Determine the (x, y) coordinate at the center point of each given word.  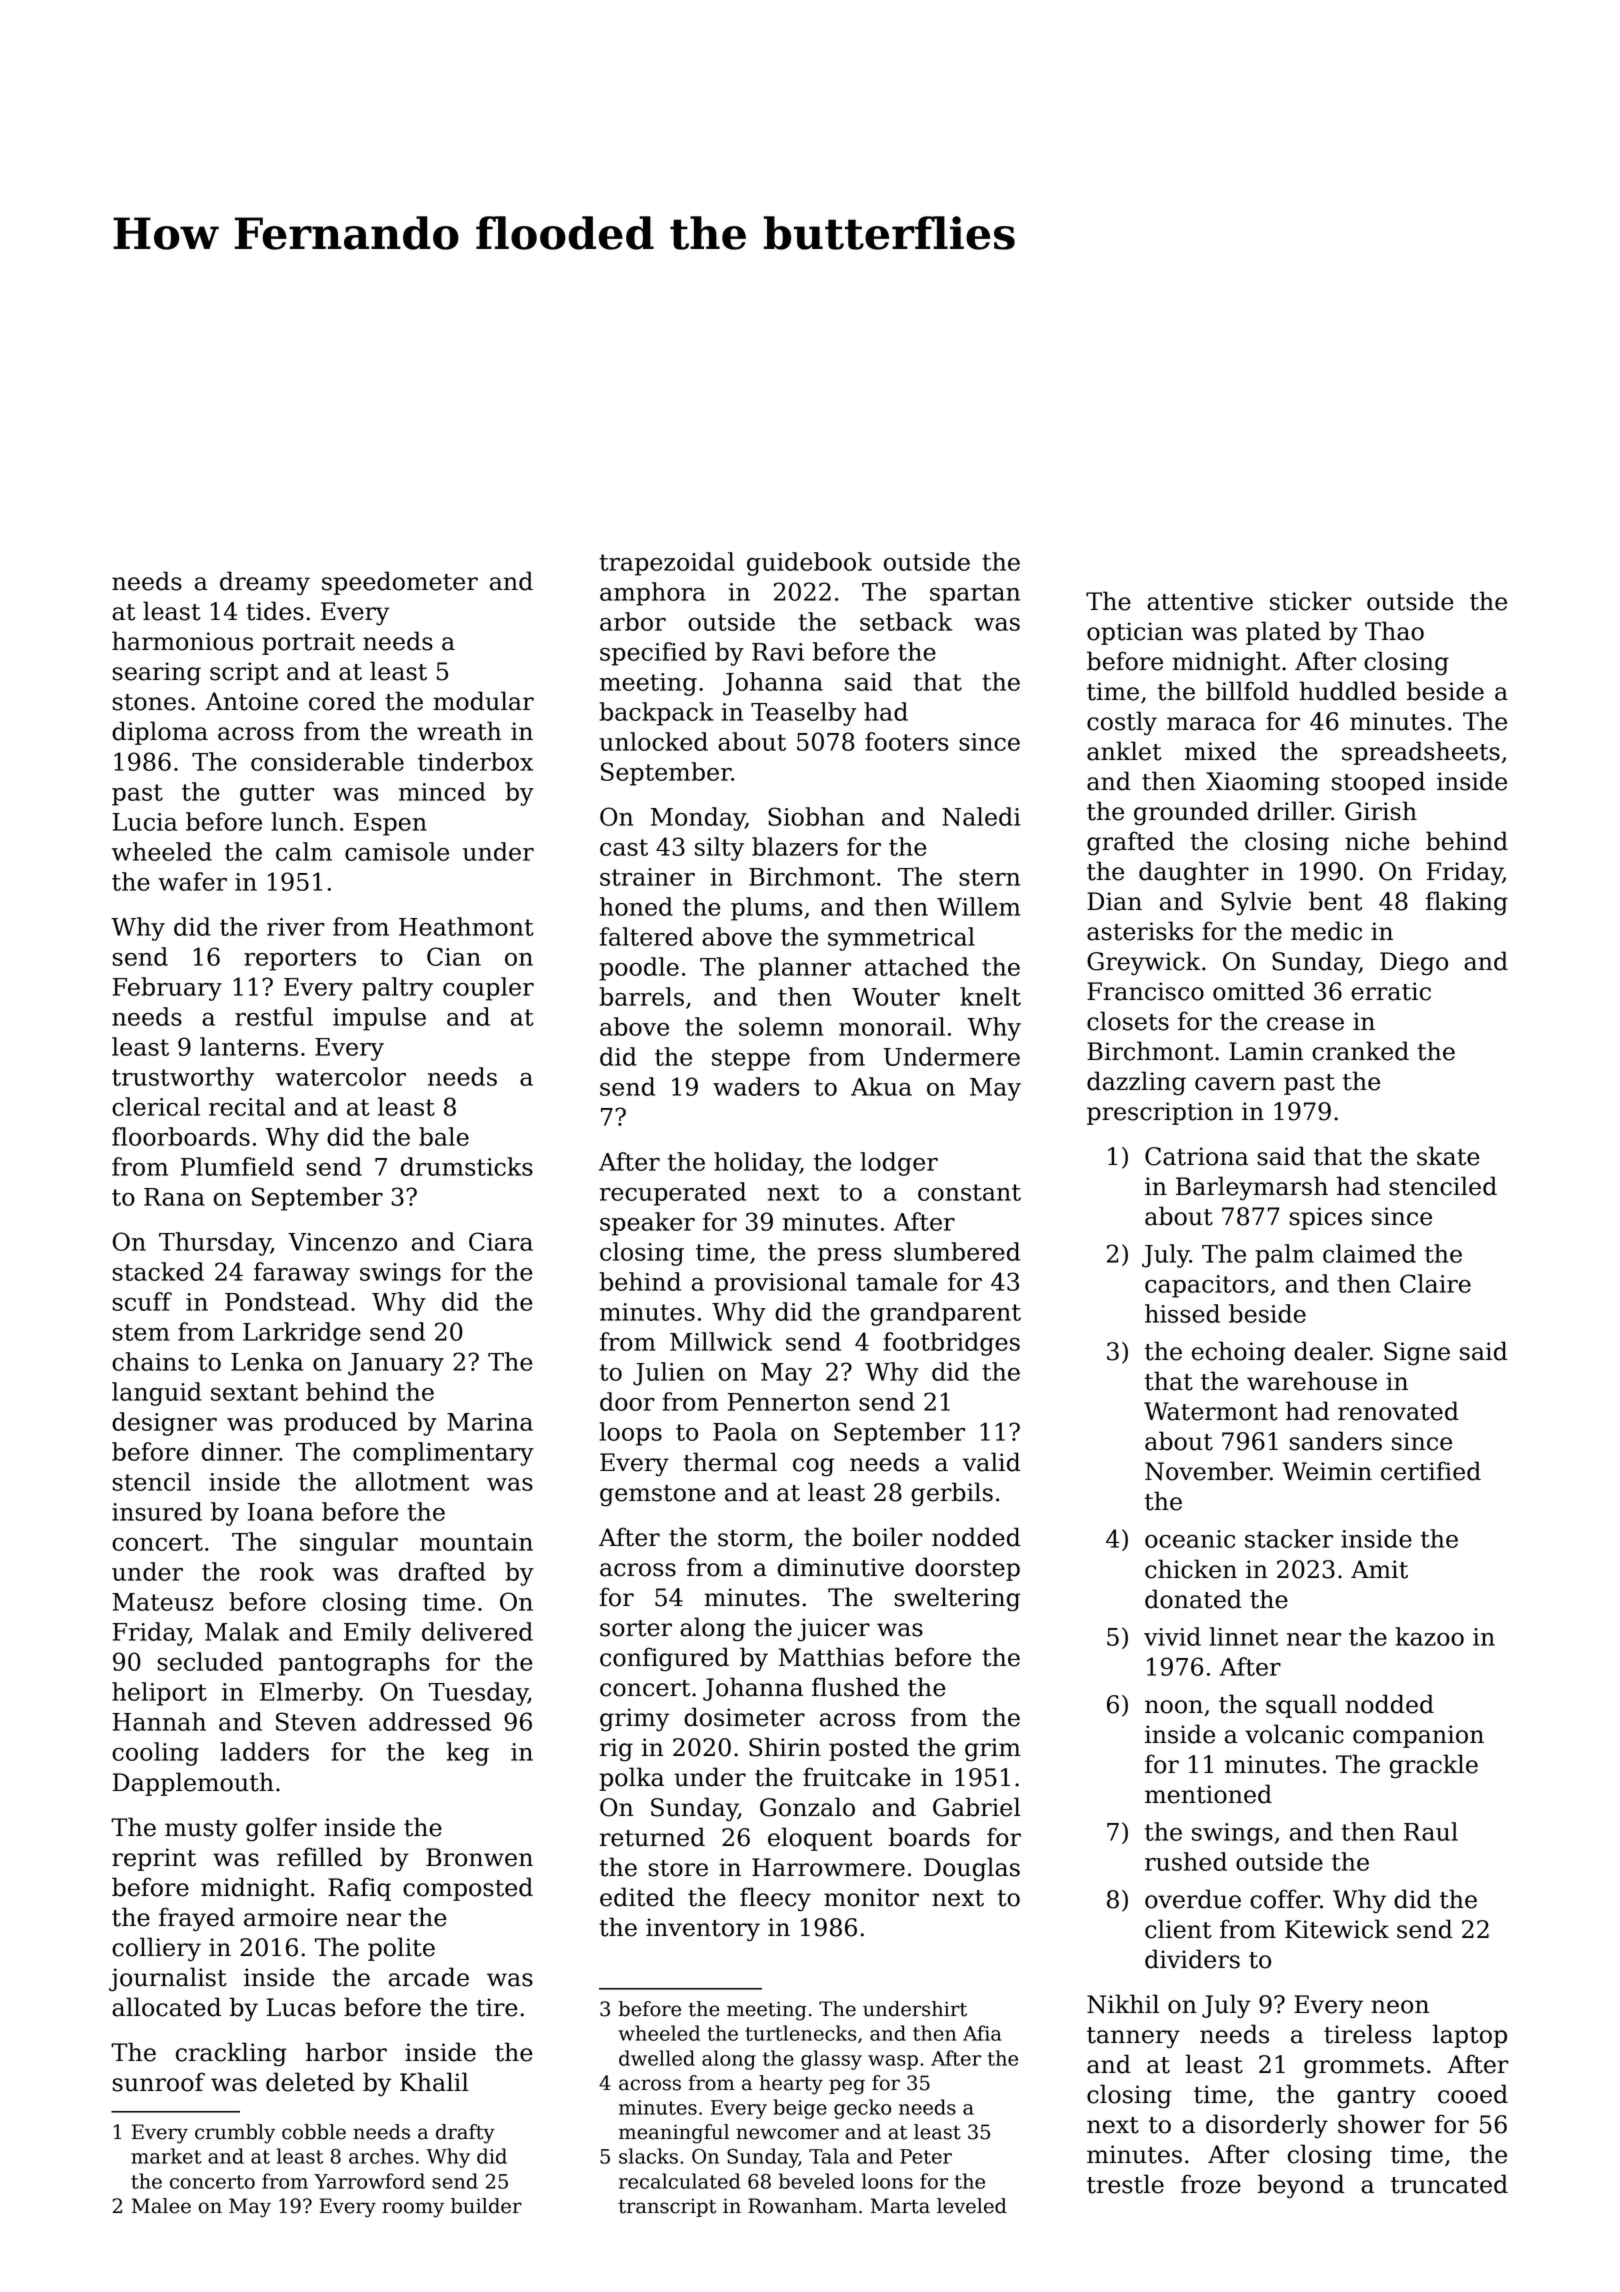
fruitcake (857, 1777)
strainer (647, 877)
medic (1326, 931)
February (167, 989)
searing (157, 674)
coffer (1285, 1899)
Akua (881, 1086)
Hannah (159, 1721)
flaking (1467, 903)
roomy (413, 2210)
